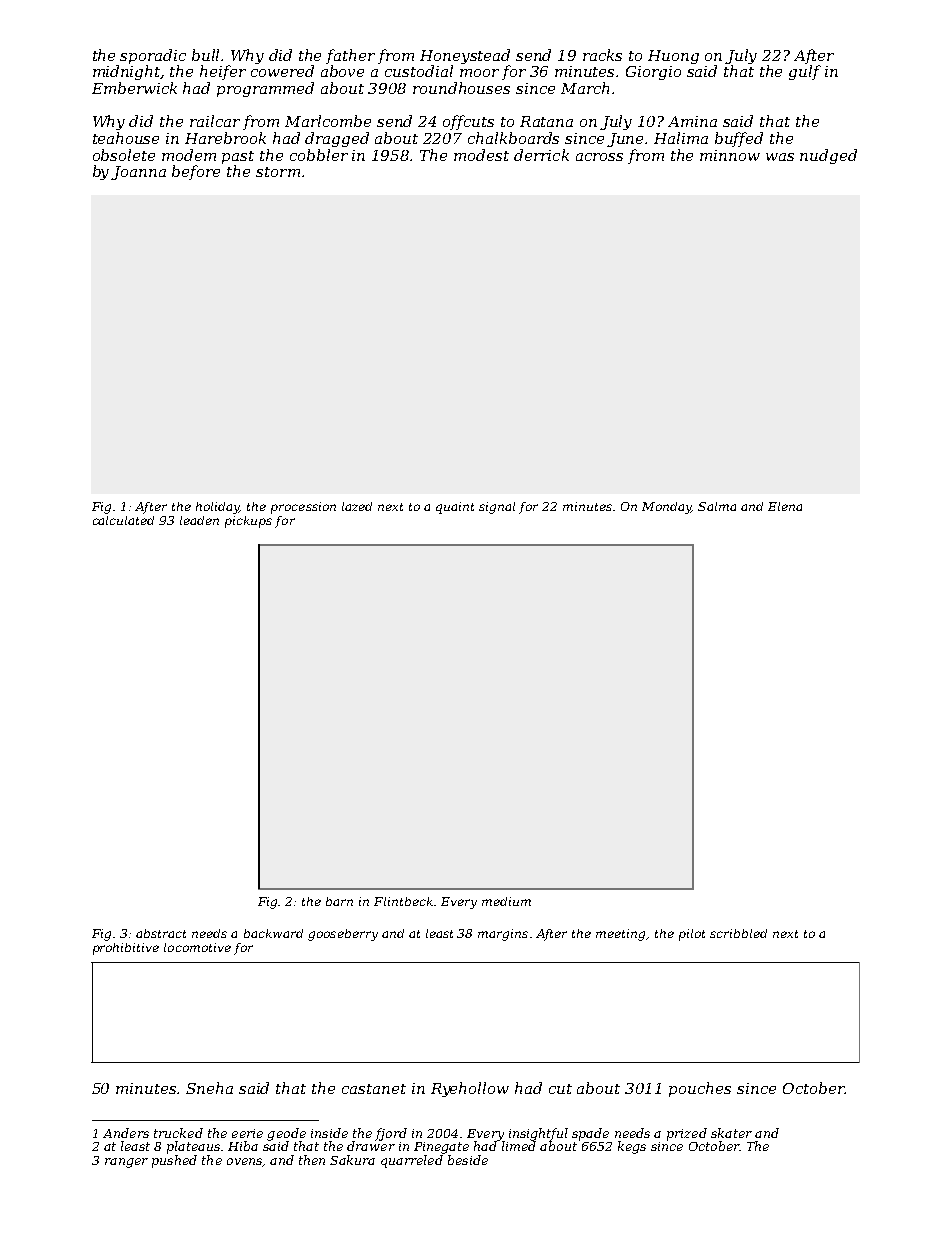  What do you see at coordinates (455, 508) in the screenshot?
I see `quaint` at bounding box center [455, 508].
